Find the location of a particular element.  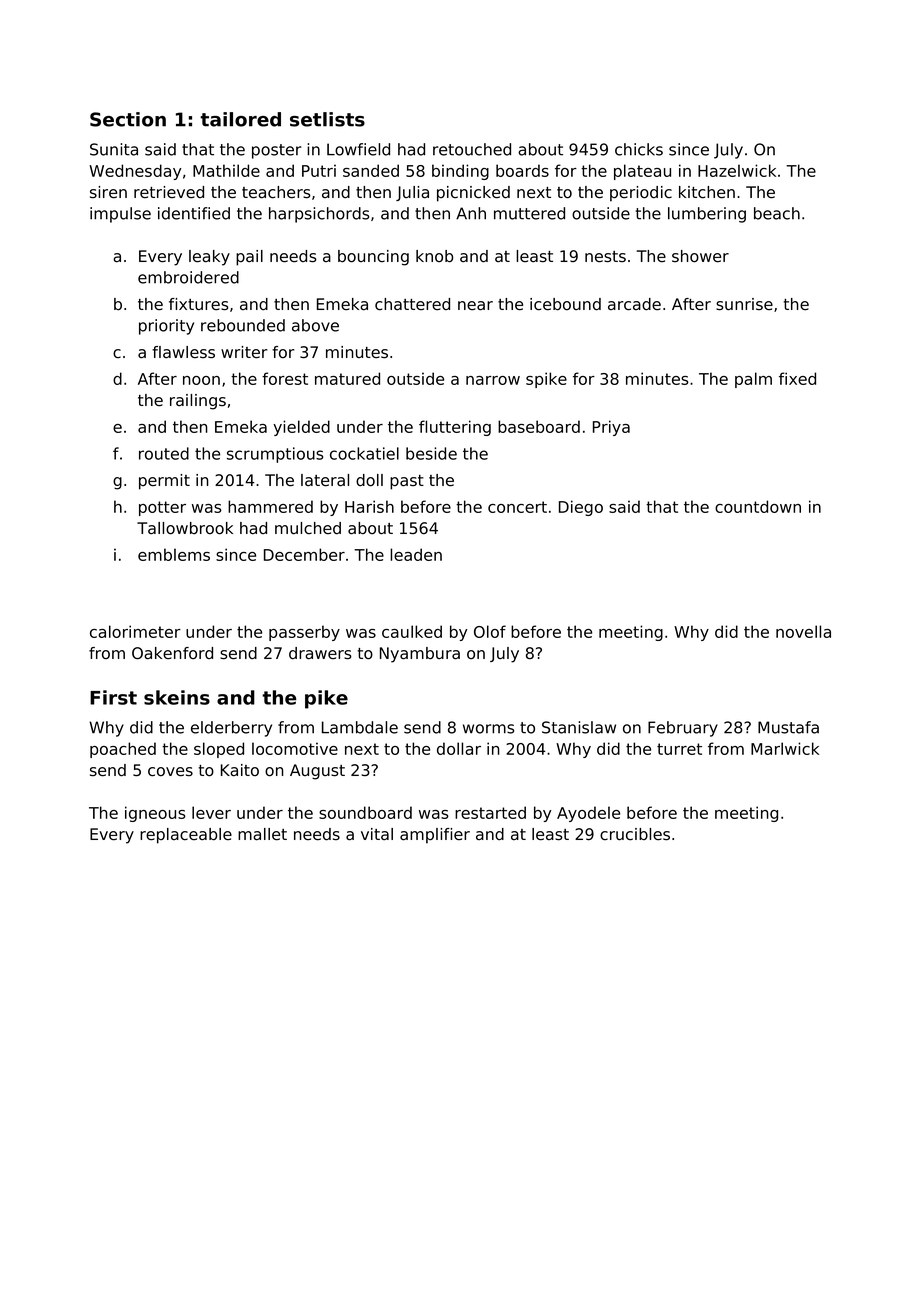

sunrise is located at coordinates (744, 304).
